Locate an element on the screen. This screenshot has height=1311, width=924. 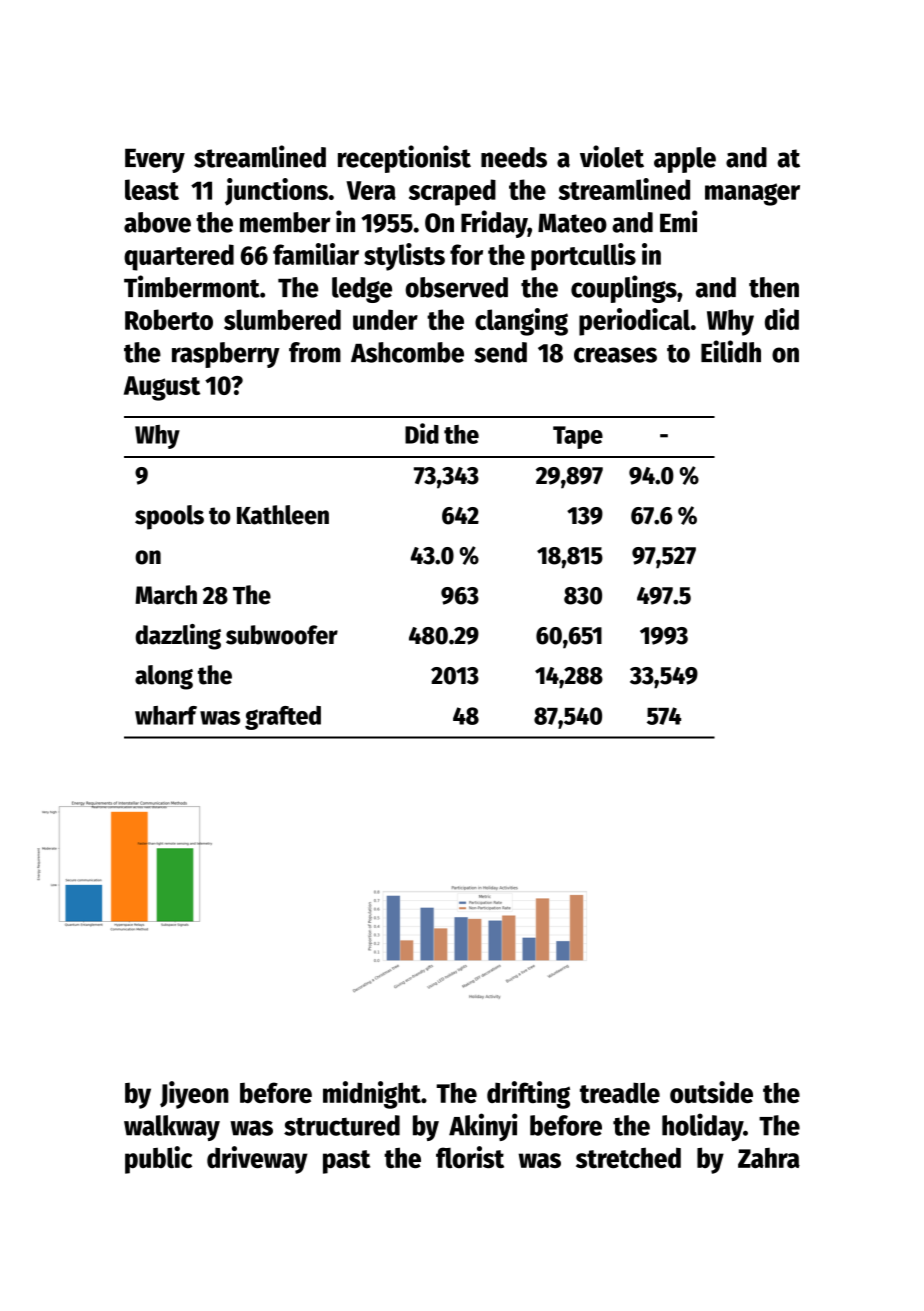
then is located at coordinates (774, 287).
